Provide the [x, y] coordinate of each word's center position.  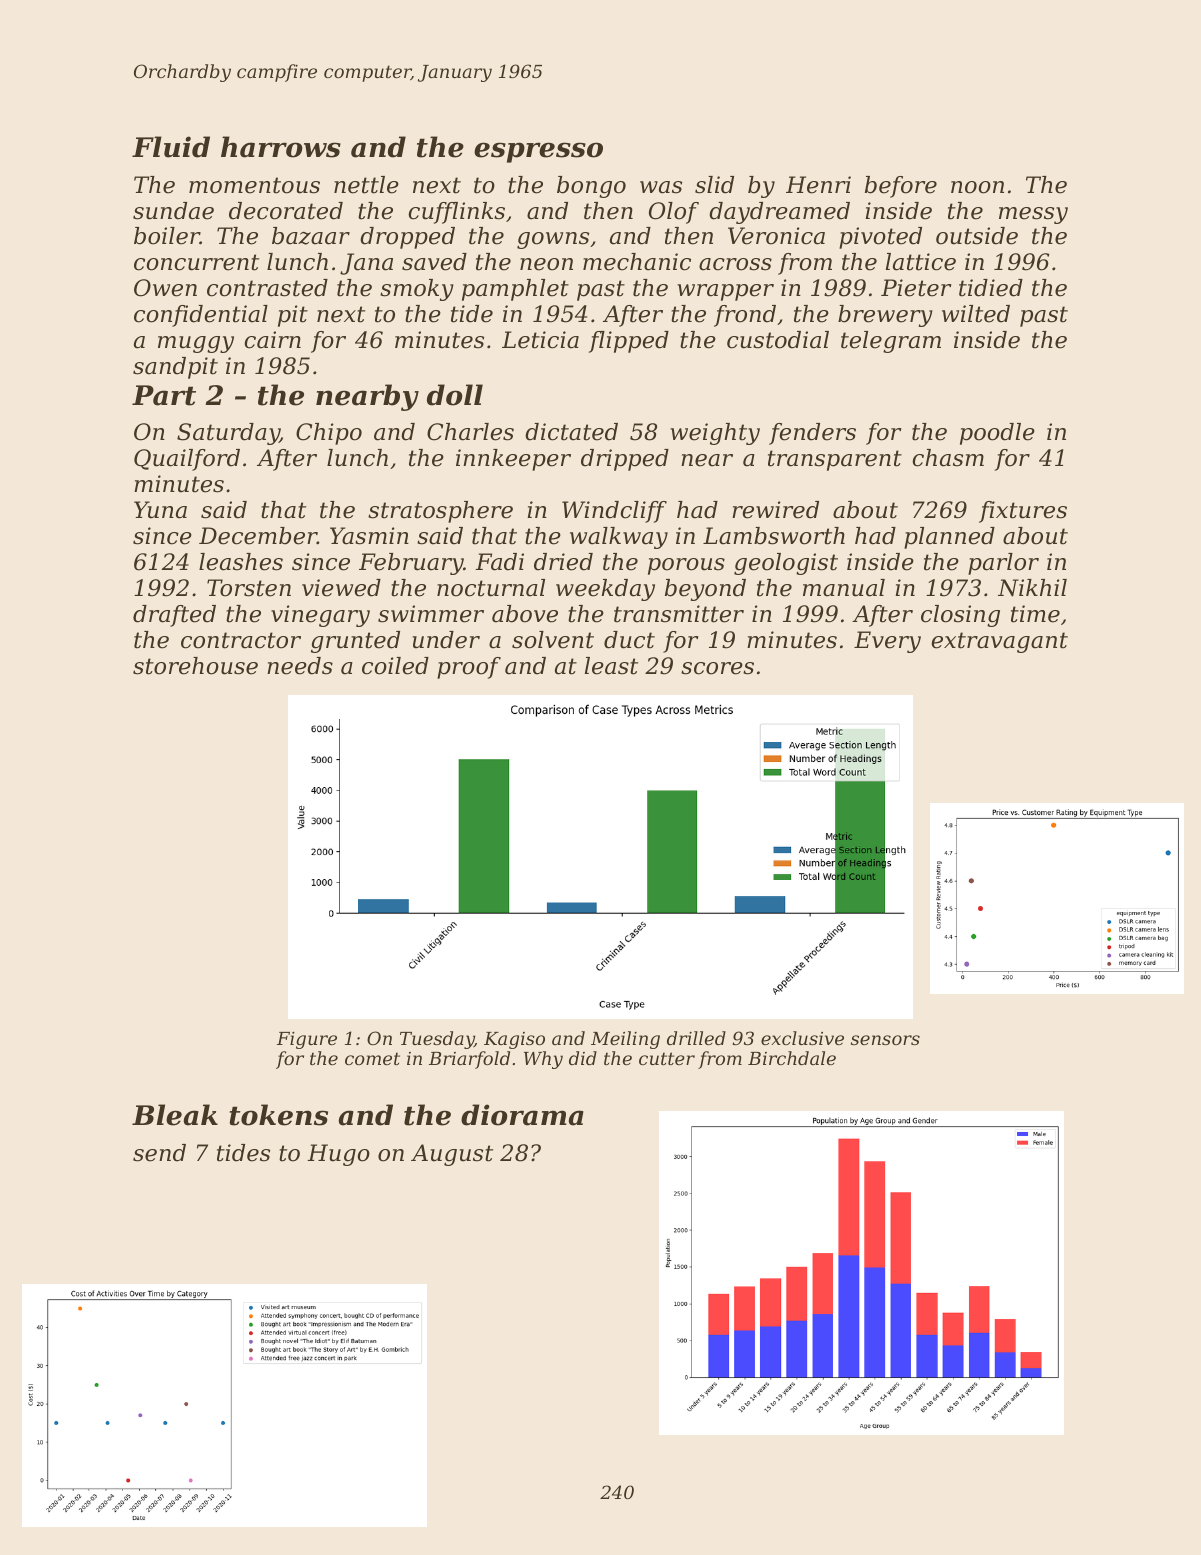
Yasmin [369, 536]
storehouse [195, 666]
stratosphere [440, 512]
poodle [997, 434]
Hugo [338, 1155]
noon [977, 187]
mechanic [637, 262]
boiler [167, 236]
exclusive [802, 1038]
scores [717, 668]
